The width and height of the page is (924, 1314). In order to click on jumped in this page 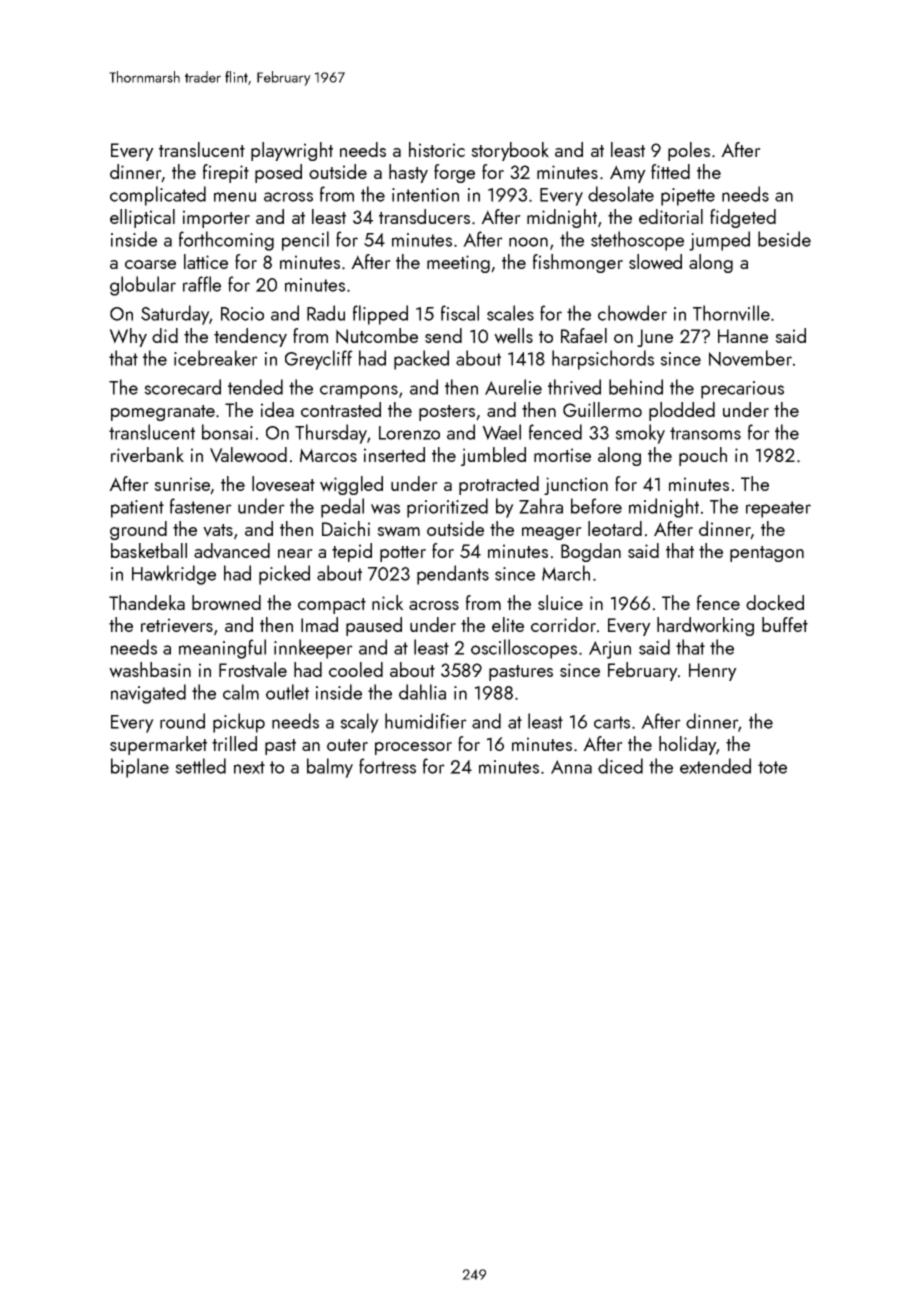, I will do `click(719, 241)`.
